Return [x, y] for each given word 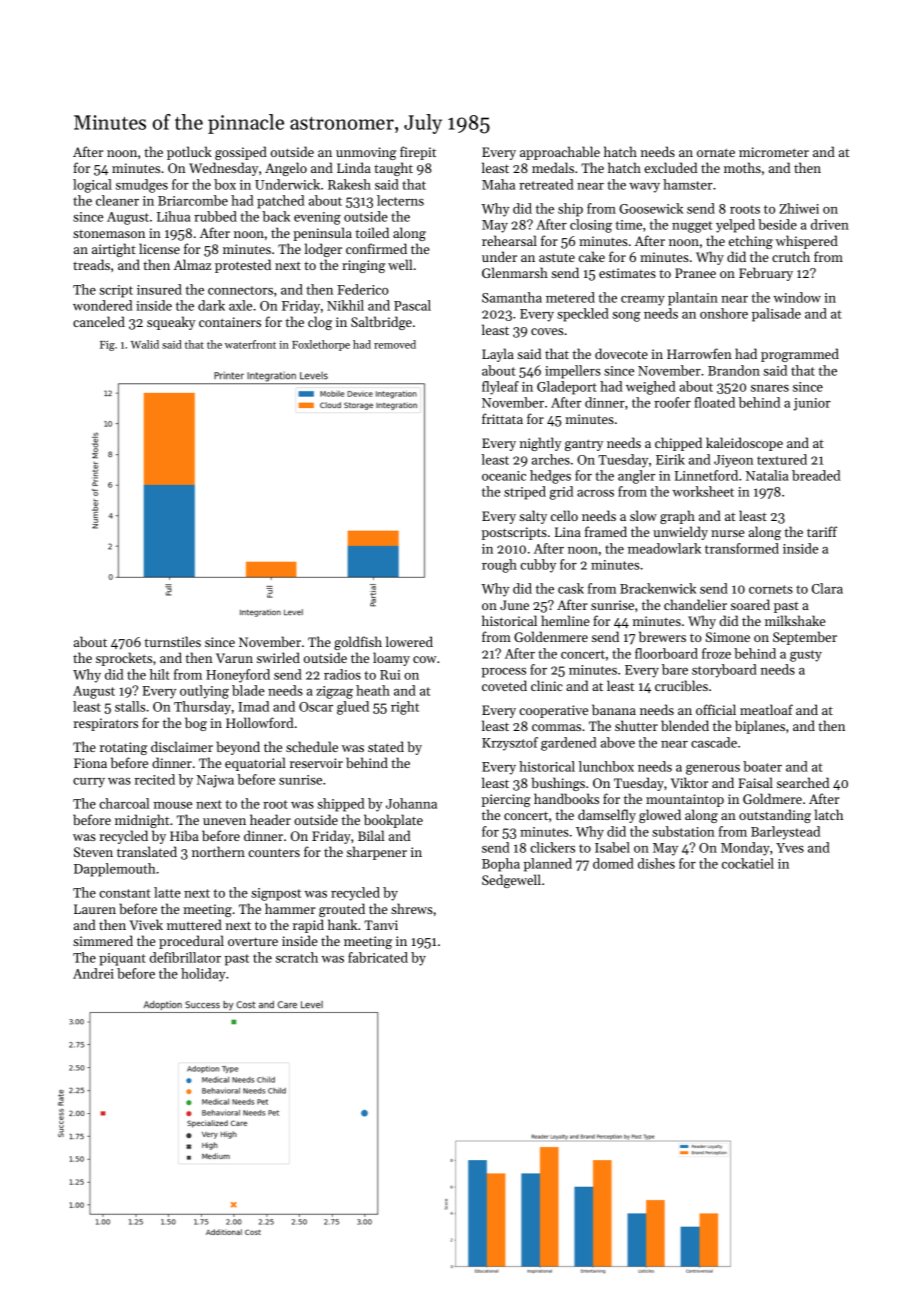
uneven [224, 821]
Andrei [93, 973]
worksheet [703, 491]
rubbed [215, 216]
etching [751, 242]
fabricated [378, 957]
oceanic [504, 476]
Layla [498, 355]
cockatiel [748, 863]
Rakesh [349, 184]
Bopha [501, 865]
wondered [103, 305]
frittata [502, 418]
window [797, 297]
